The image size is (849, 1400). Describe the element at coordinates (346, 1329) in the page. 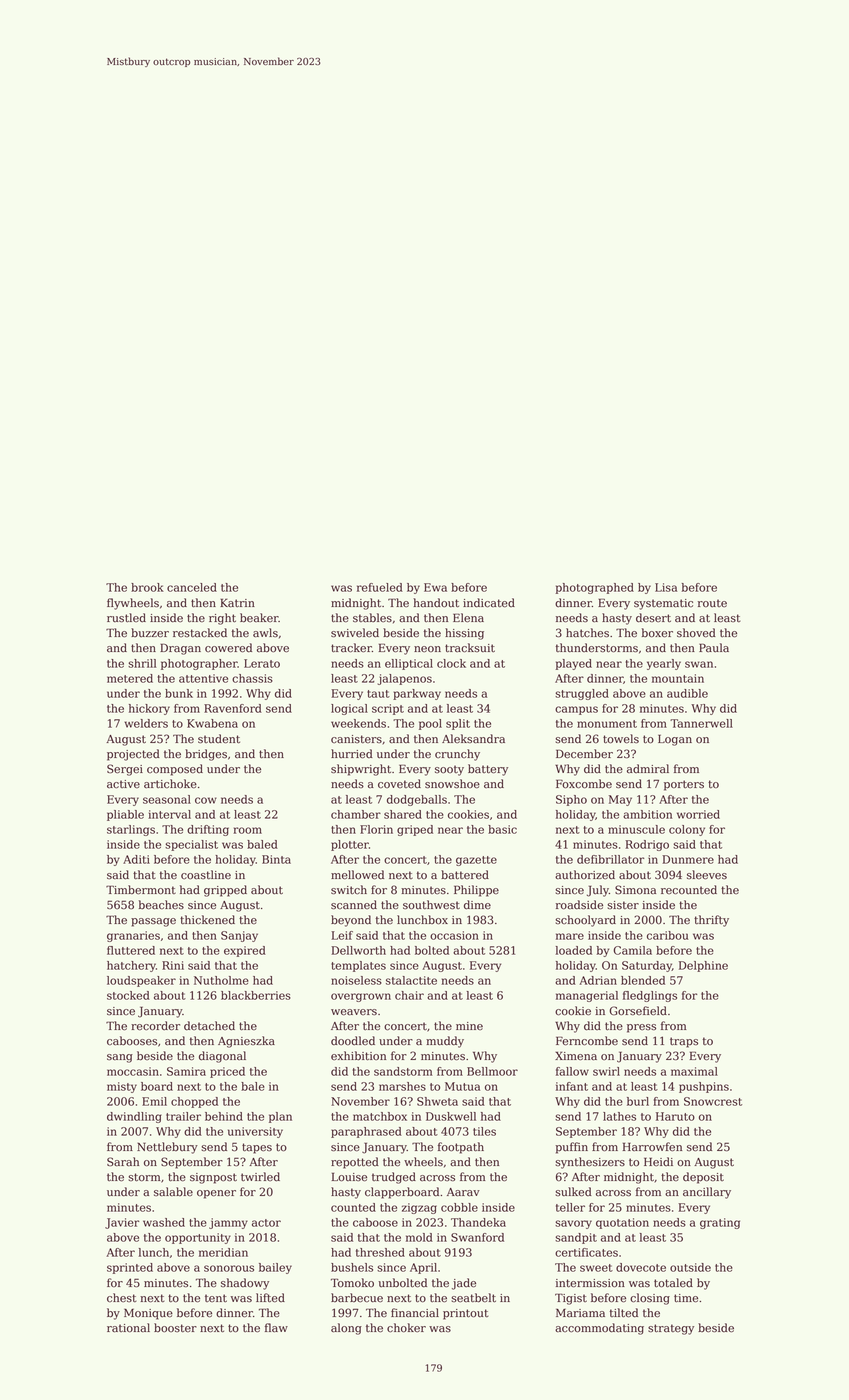

I see `along` at that location.
